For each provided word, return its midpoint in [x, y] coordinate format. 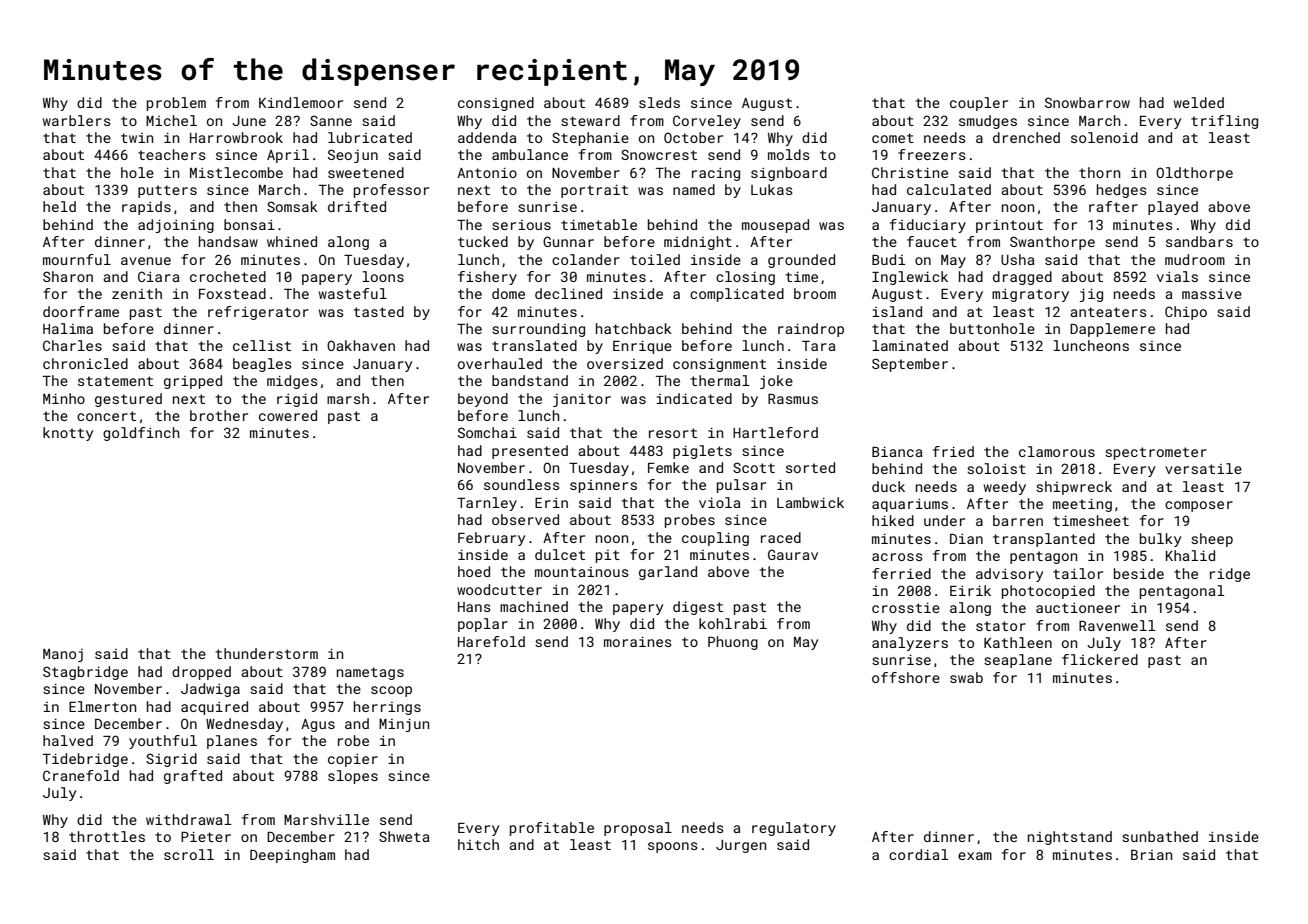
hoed [474, 571]
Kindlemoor [301, 102]
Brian [1151, 855]
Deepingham [292, 856]
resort [673, 433]
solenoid [1104, 137]
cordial [918, 854]
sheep [1212, 540]
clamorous [1057, 451]
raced [781, 537]
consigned [496, 104]
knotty [68, 434]
